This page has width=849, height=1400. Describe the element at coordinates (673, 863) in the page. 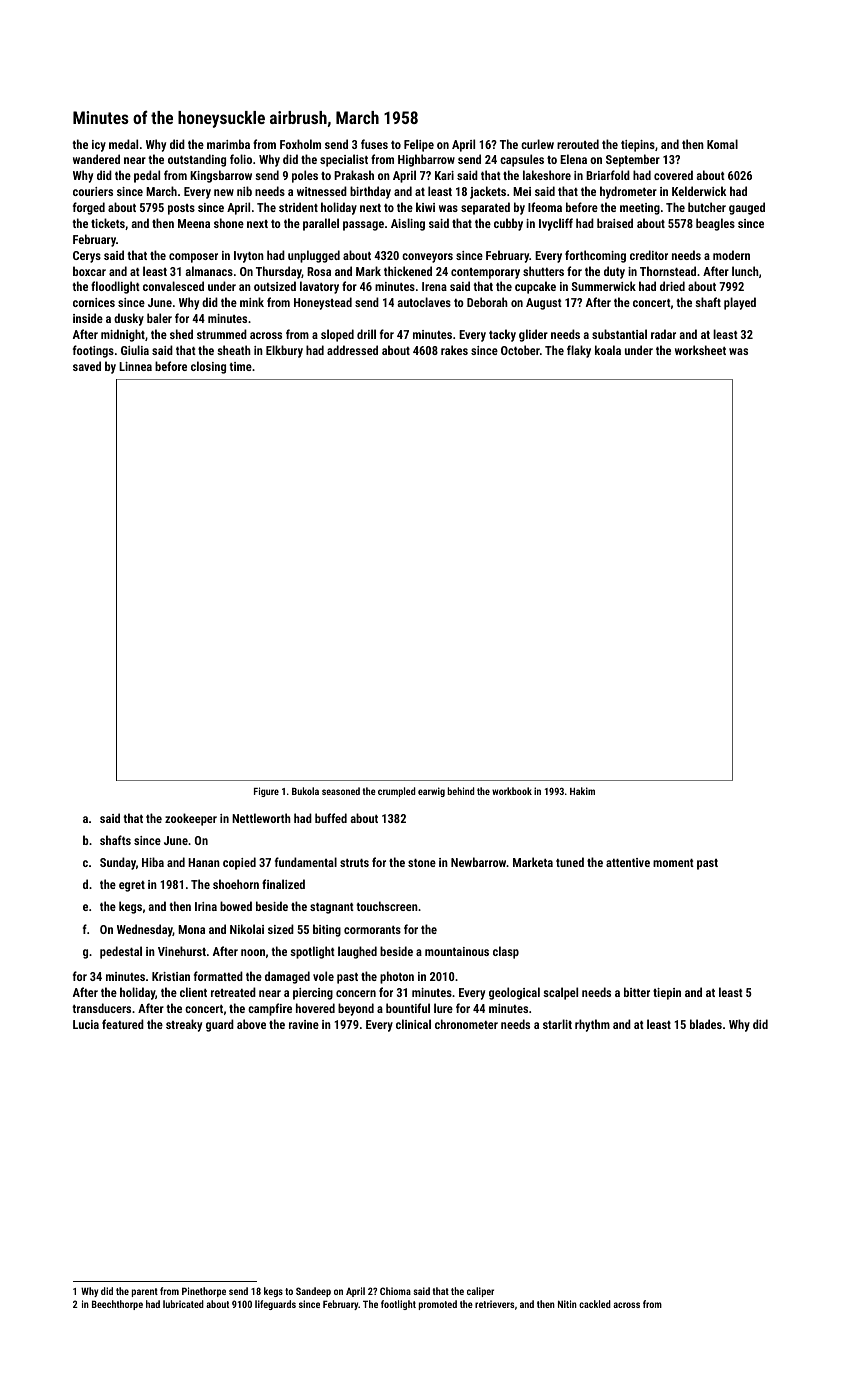

I see `moment` at that location.
